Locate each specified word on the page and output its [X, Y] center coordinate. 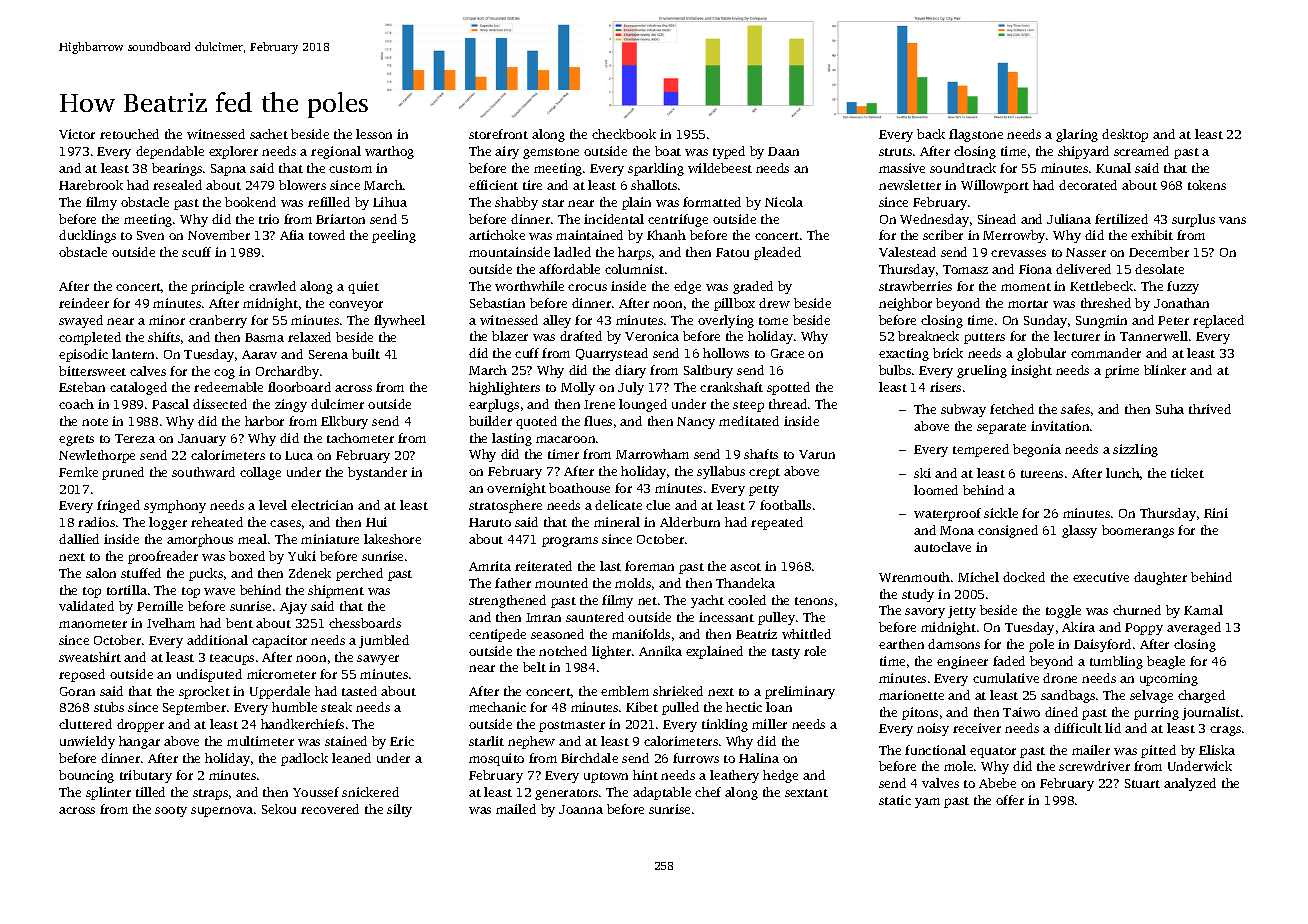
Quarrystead [612, 354]
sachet [269, 134]
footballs [785, 505]
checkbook [624, 134]
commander [1106, 353]
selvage [1151, 696]
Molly [578, 388]
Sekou [279, 809]
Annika [660, 651]
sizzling [1135, 450]
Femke [78, 472]
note [95, 422]
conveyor [356, 306]
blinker [1165, 370]
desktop [1125, 135]
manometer [93, 624]
